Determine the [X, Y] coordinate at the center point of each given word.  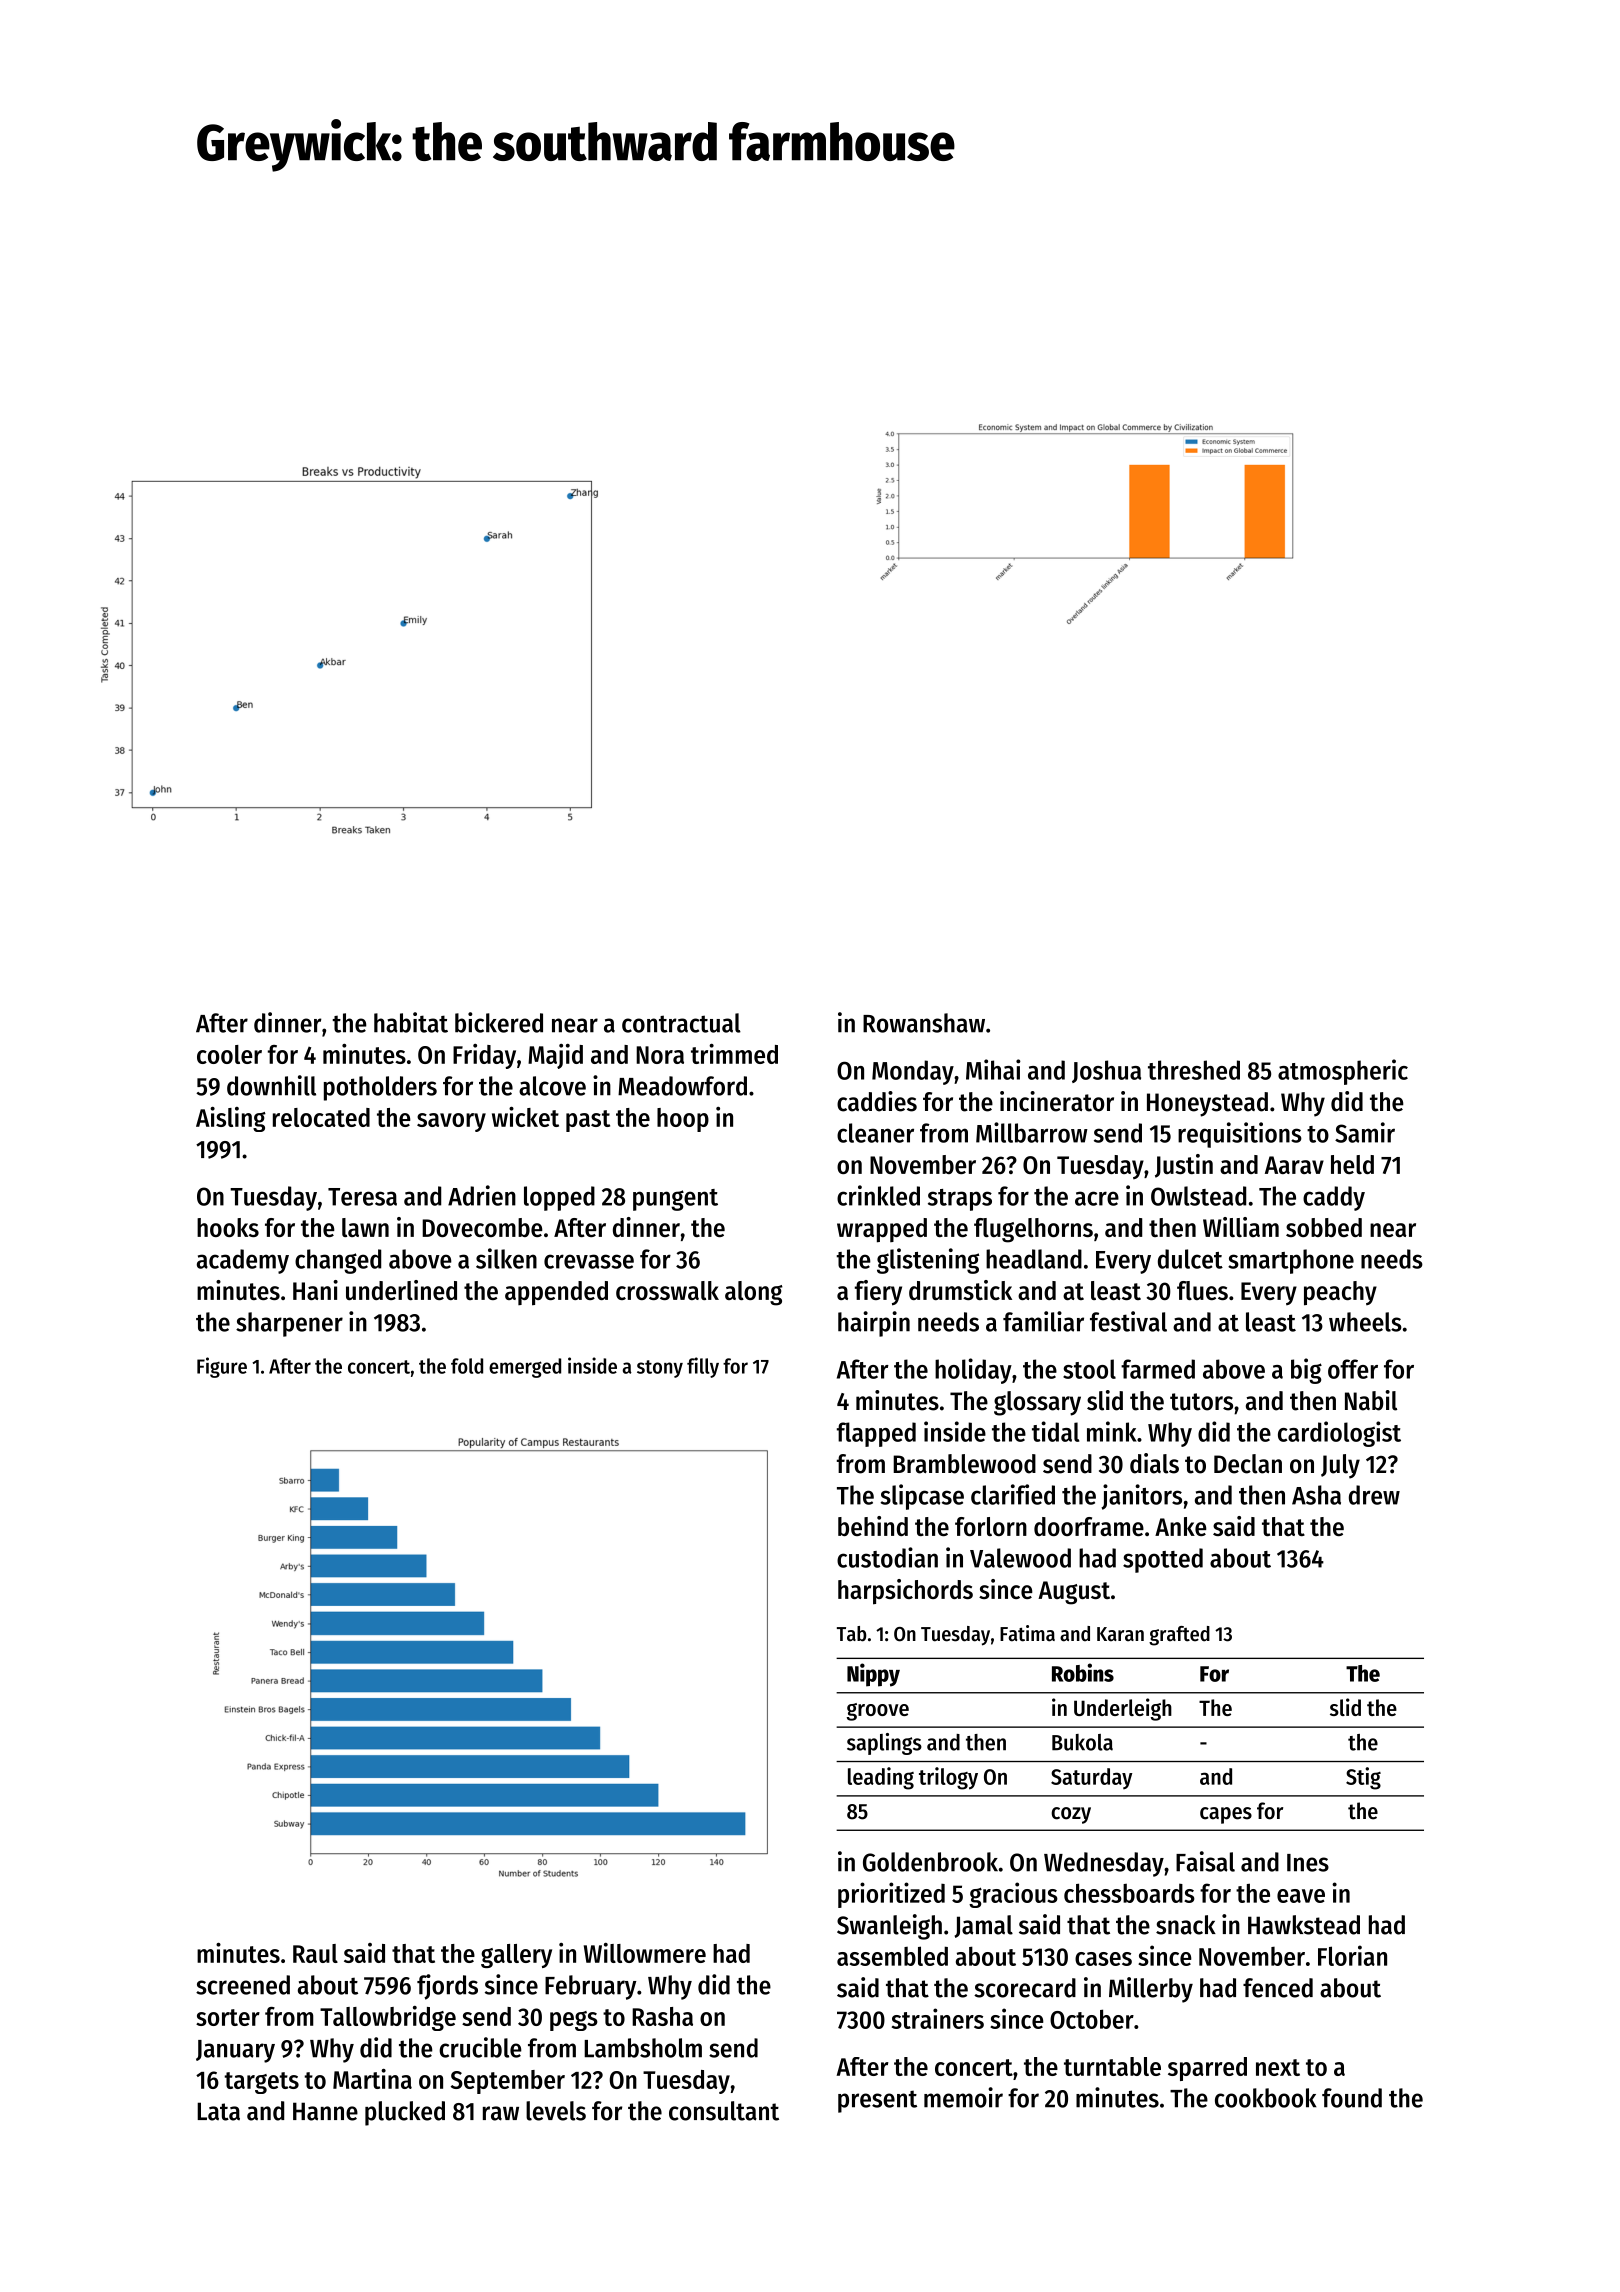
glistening [928, 1261]
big [1306, 1371]
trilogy [948, 1778]
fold [467, 1366]
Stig [1363, 1778]
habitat [411, 1022]
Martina [372, 2079]
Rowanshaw [924, 1023]
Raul [315, 1953]
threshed [1194, 1070]
